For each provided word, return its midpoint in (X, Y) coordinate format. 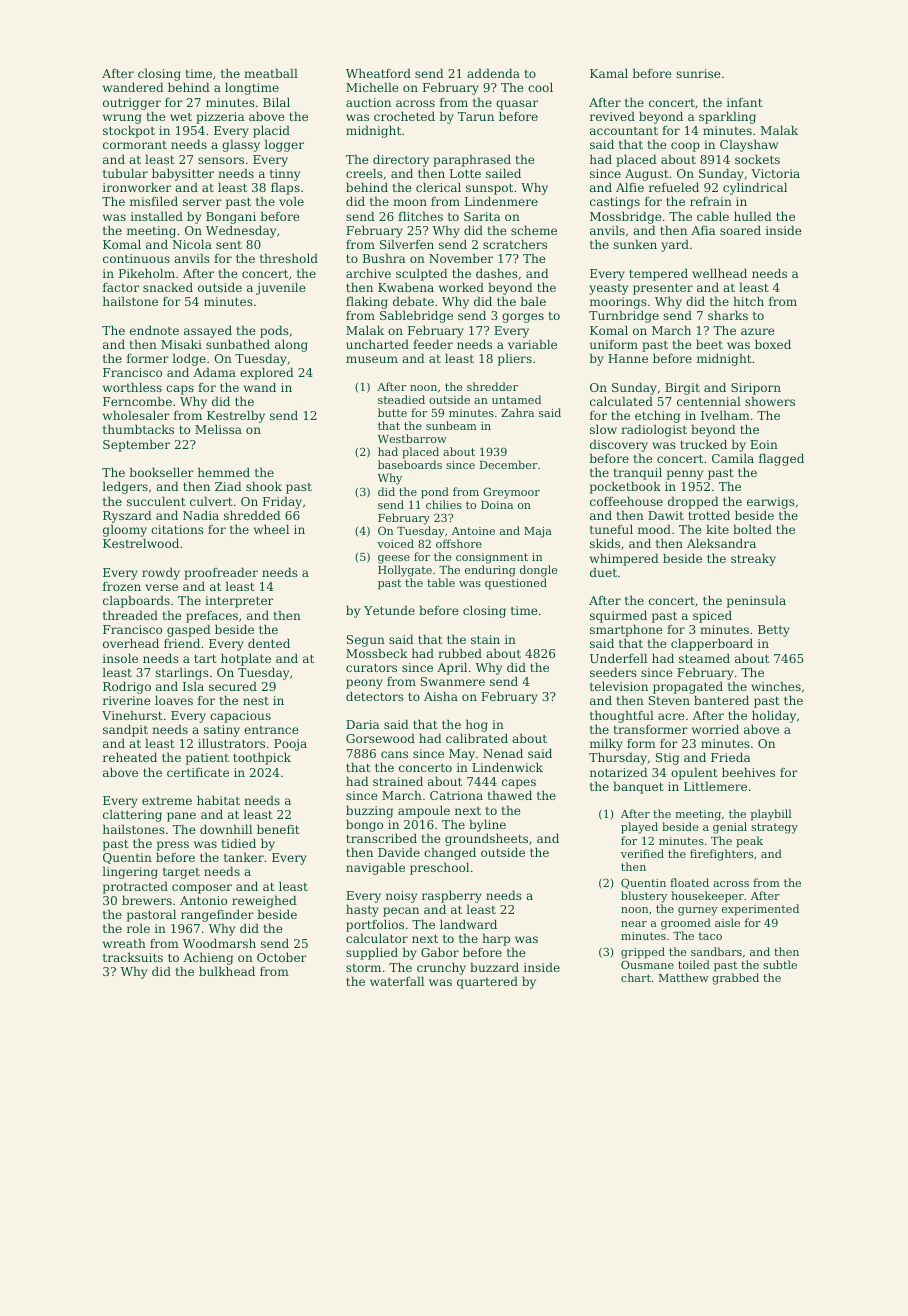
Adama (214, 372)
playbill (771, 815)
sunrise (698, 73)
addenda (493, 73)
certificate (198, 772)
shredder (492, 386)
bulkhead (227, 971)
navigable (375, 868)
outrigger (132, 104)
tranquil (638, 473)
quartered (487, 982)
